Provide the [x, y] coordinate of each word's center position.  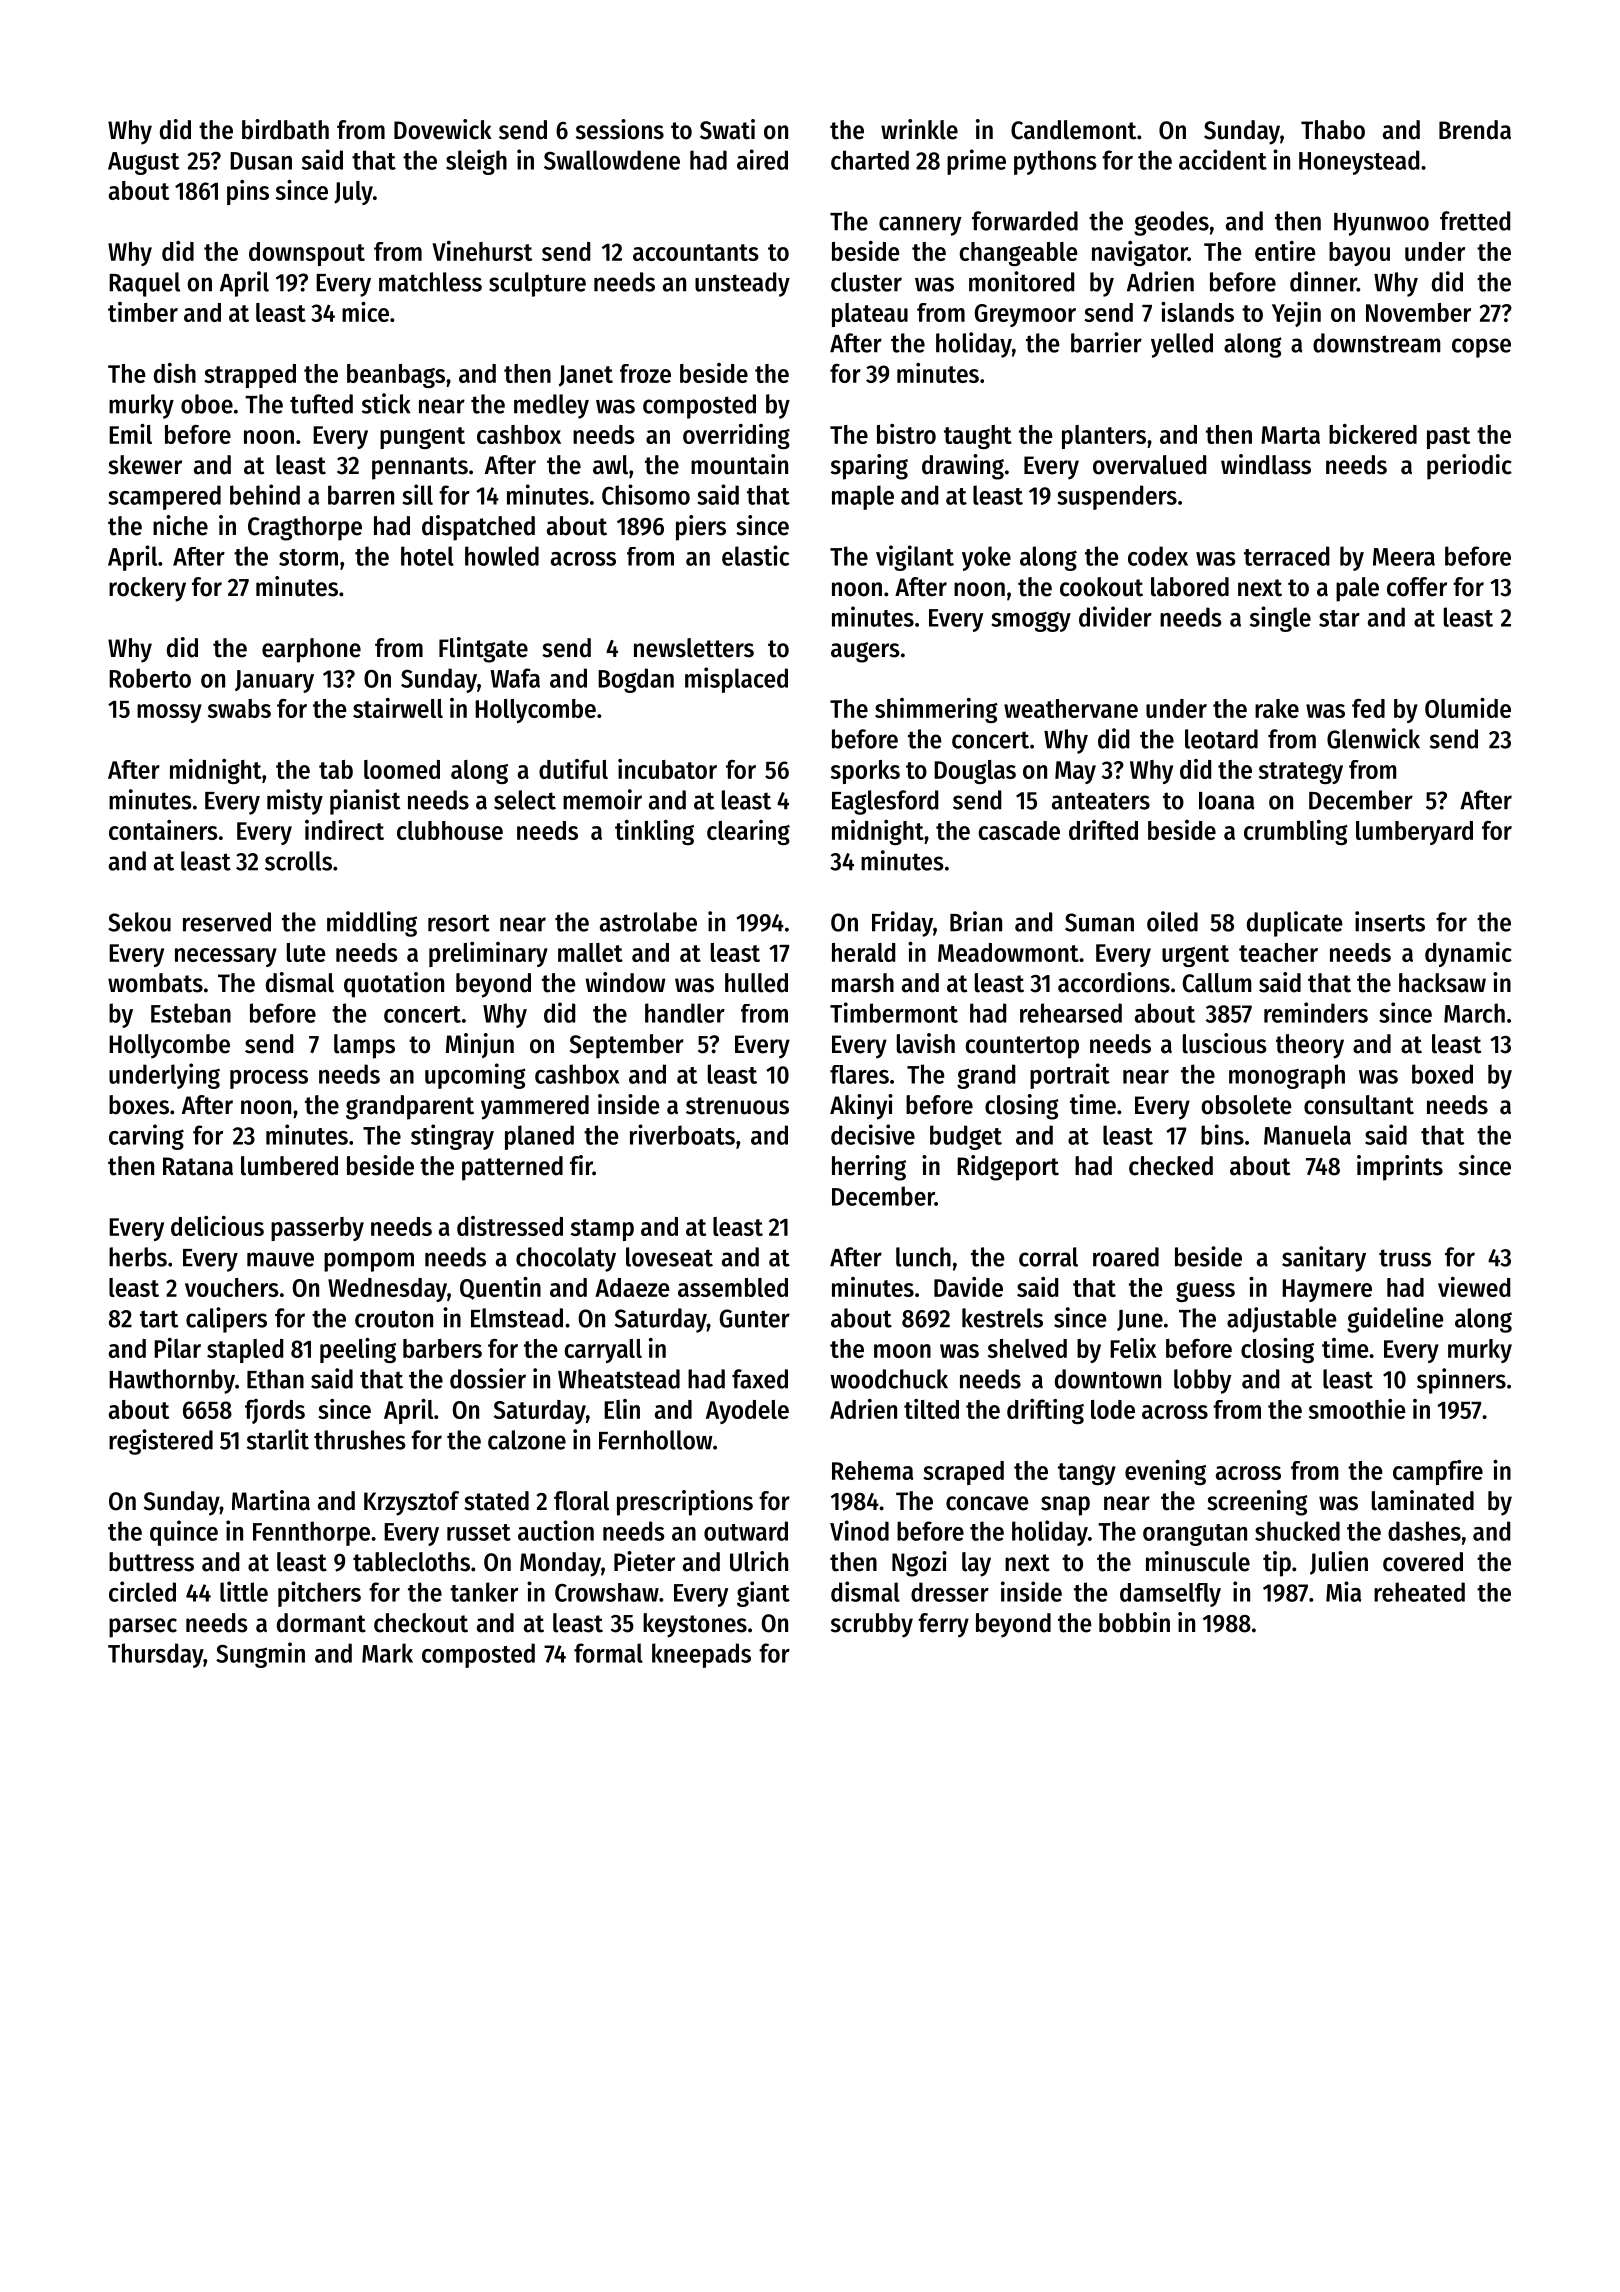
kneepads [701, 1655]
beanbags [396, 376]
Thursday [155, 1655]
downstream [1377, 343]
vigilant [915, 558]
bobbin [1134, 1622]
